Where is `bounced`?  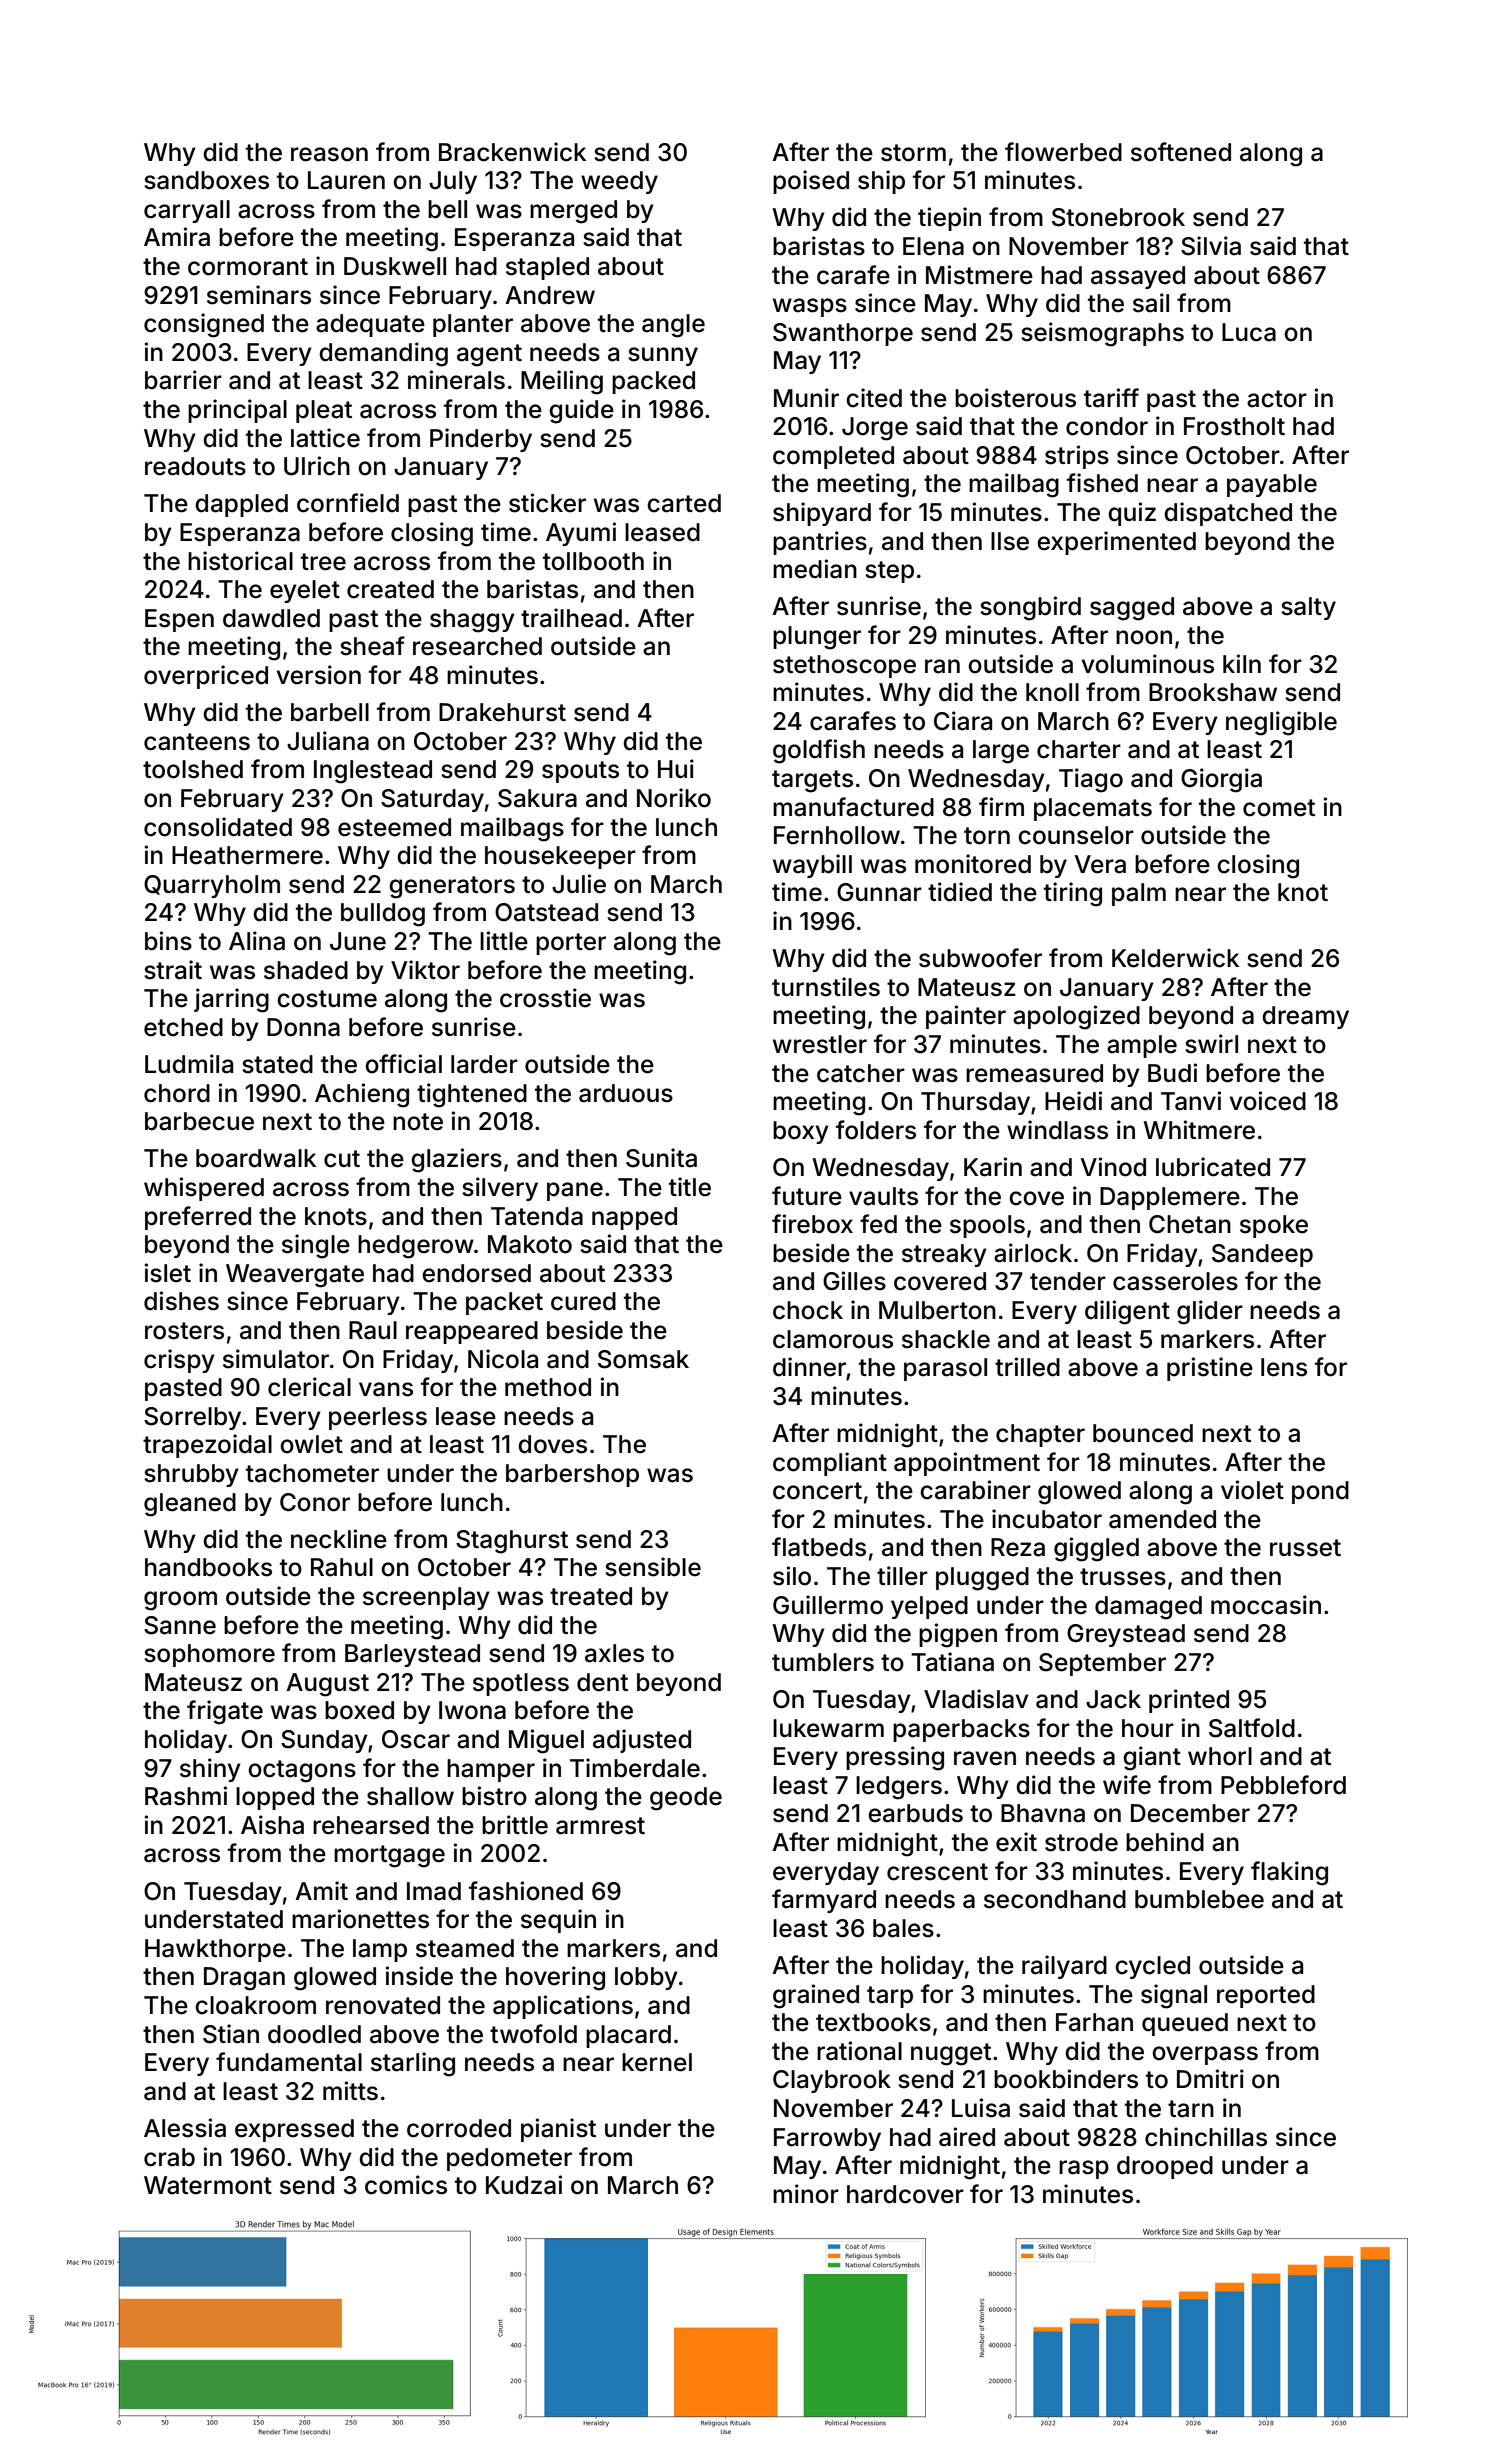 bounced is located at coordinates (1143, 1433).
